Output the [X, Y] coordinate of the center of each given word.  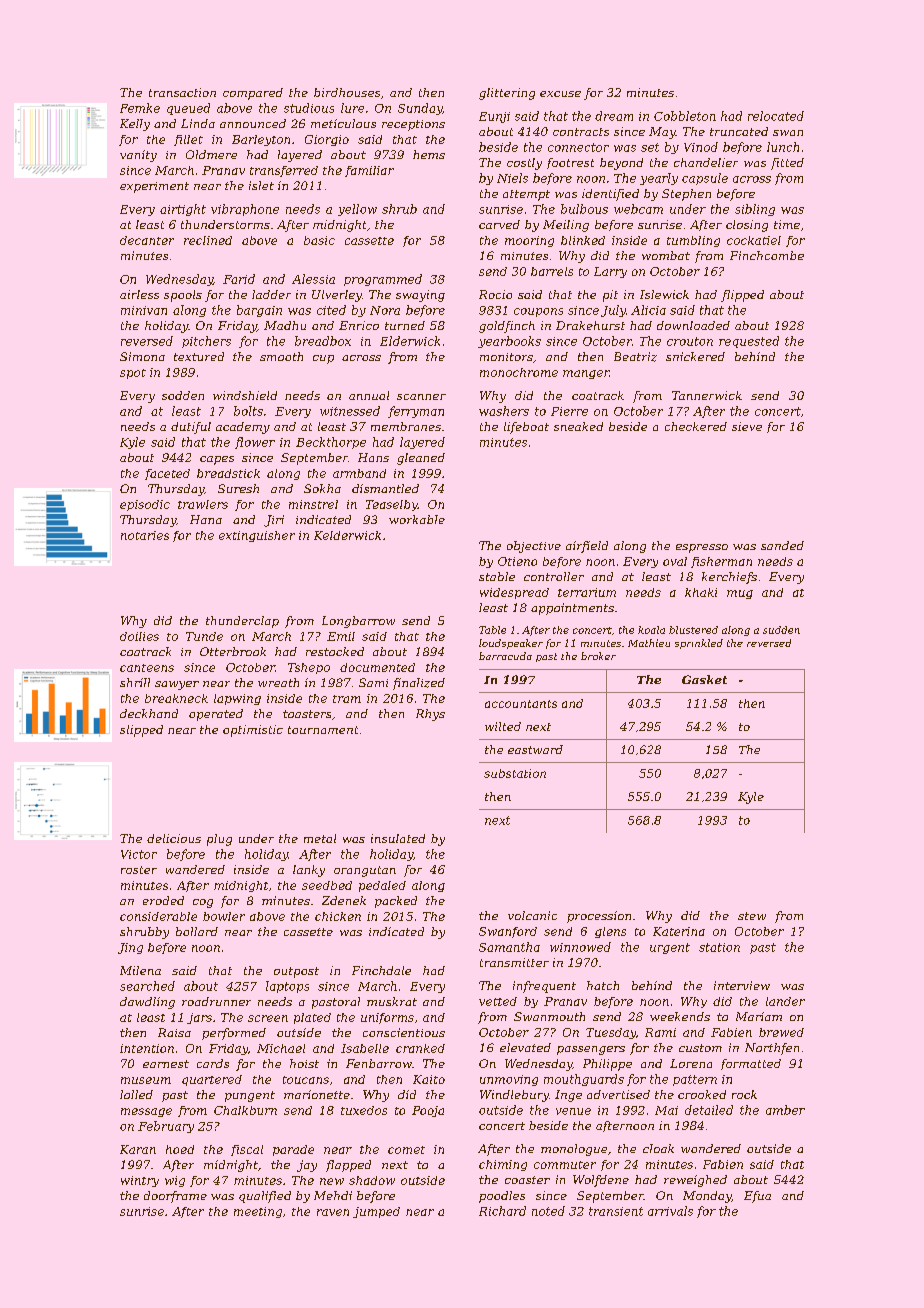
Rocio [495, 294]
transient [616, 1211]
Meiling [566, 226]
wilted [503, 726]
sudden [781, 630]
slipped [141, 731]
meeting [258, 1212]
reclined [208, 240]
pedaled [382, 886]
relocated [776, 116]
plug [219, 840]
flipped [742, 296]
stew [752, 916]
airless [139, 294]
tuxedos [364, 1110]
